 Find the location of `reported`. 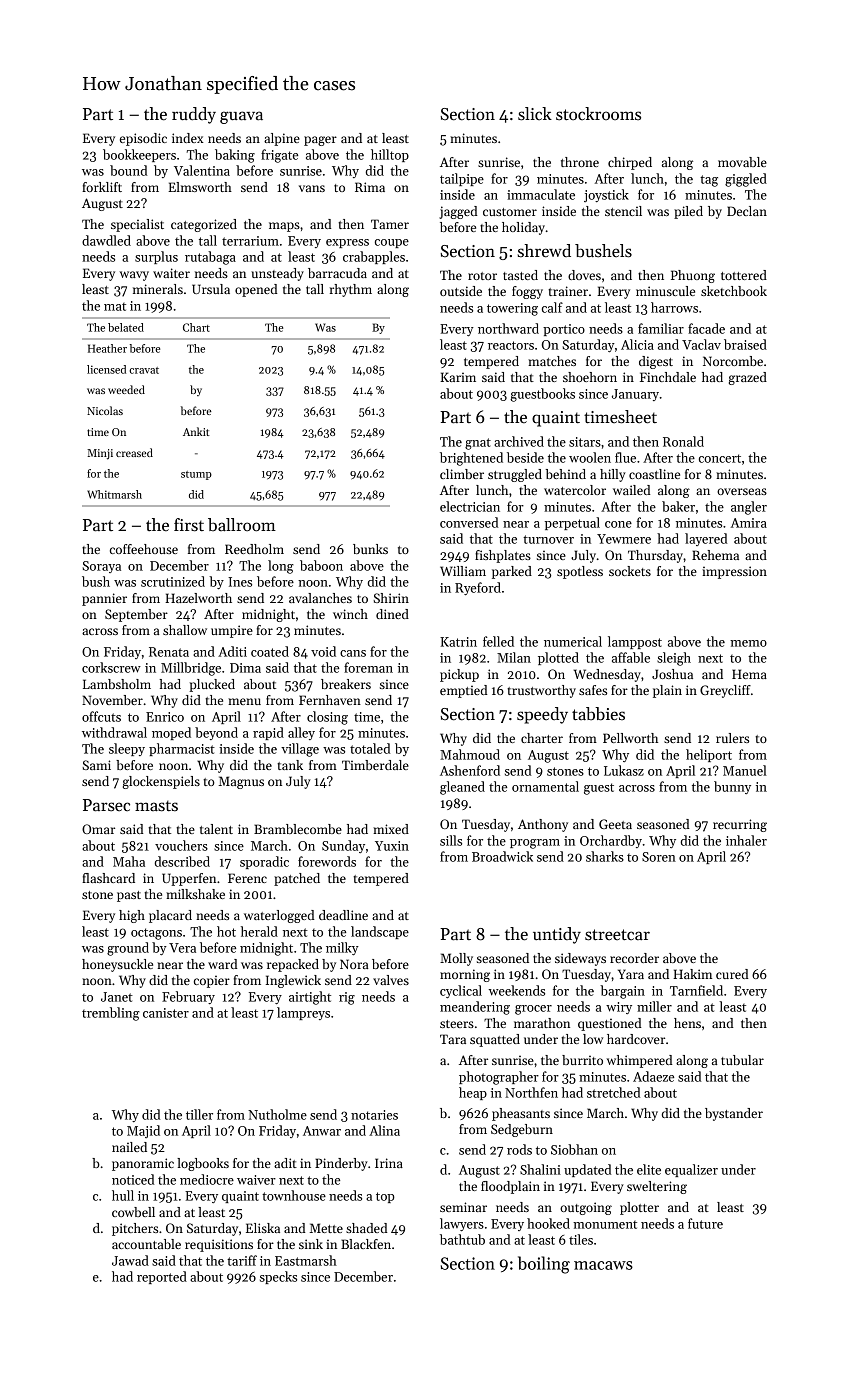

reported is located at coordinates (162, 1277).
